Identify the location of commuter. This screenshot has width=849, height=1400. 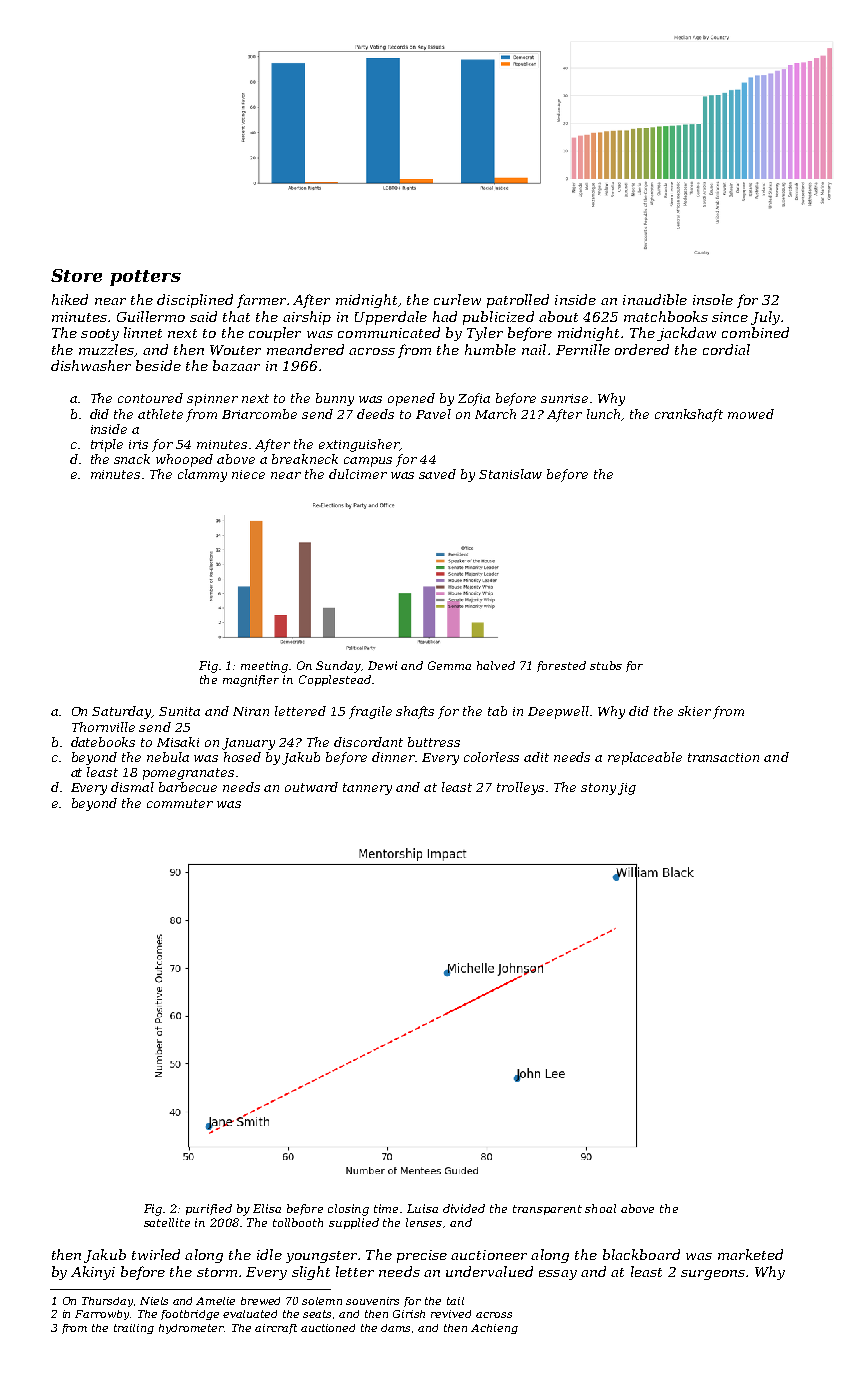
(180, 803).
